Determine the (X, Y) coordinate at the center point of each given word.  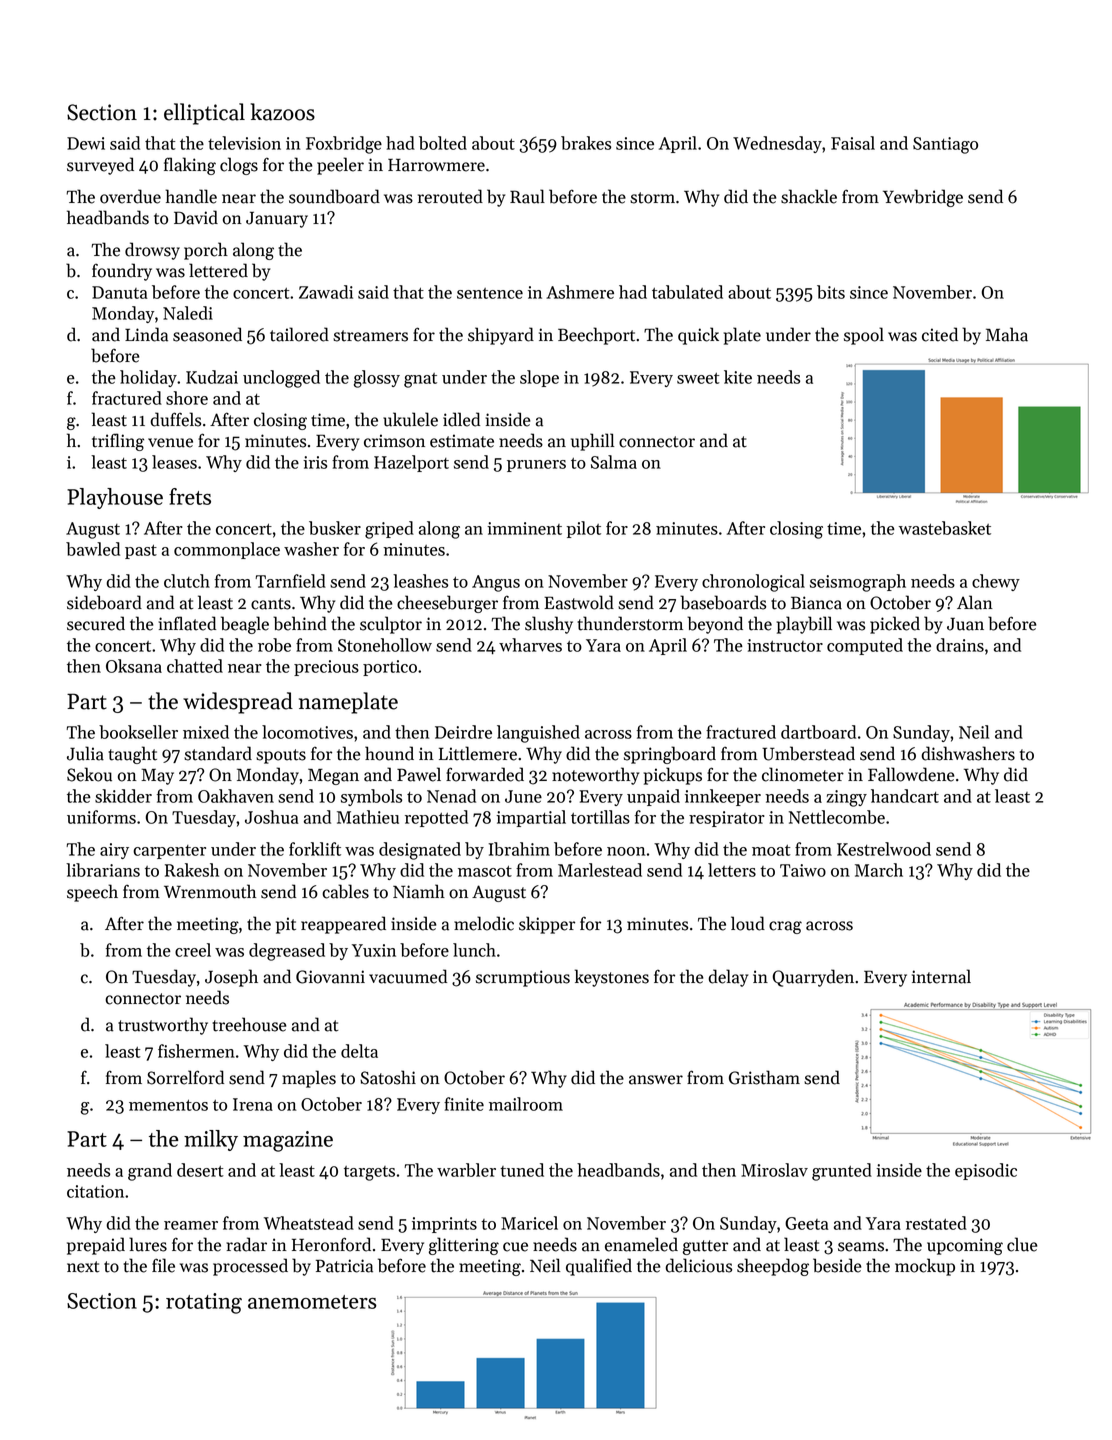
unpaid (653, 797)
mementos (168, 1105)
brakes (586, 143)
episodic (986, 1171)
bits (831, 292)
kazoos (283, 112)
